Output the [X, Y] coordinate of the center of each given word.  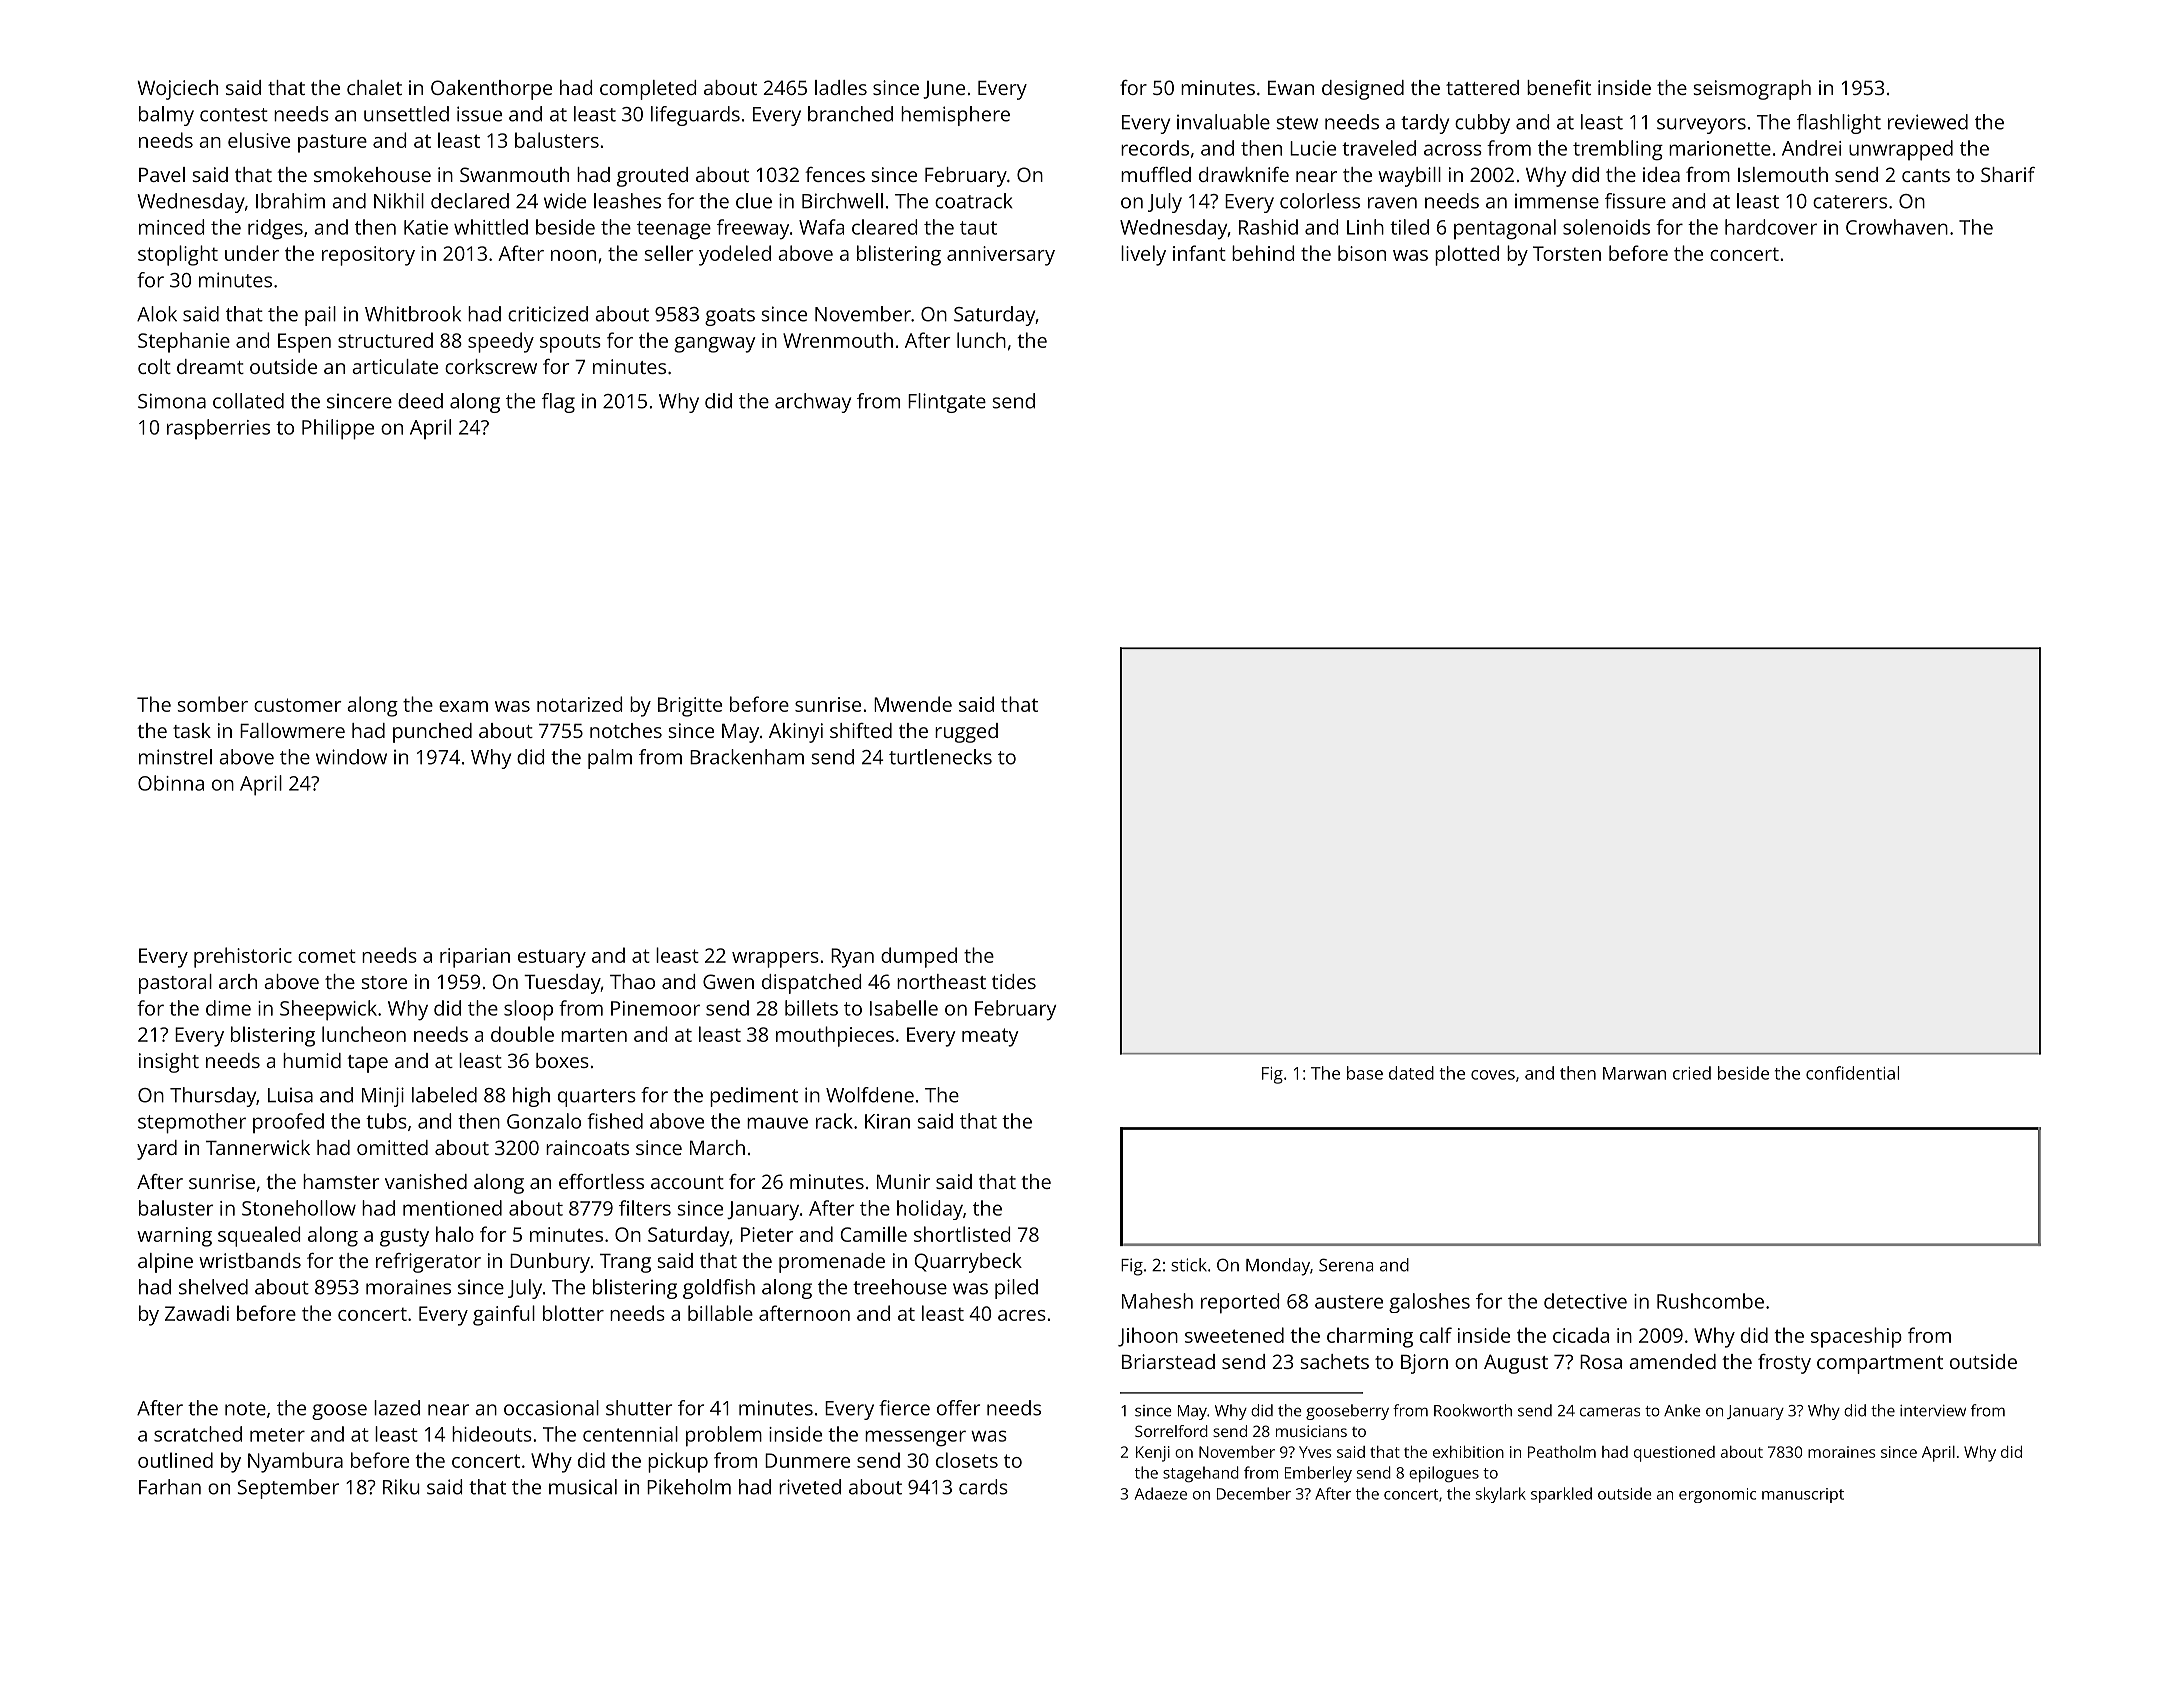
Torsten [1567, 253]
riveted [810, 1487]
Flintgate [947, 403]
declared [470, 201]
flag [558, 403]
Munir [903, 1181]
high [531, 1097]
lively [1143, 255]
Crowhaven [1897, 227]
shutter [639, 1408]
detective [1585, 1301]
